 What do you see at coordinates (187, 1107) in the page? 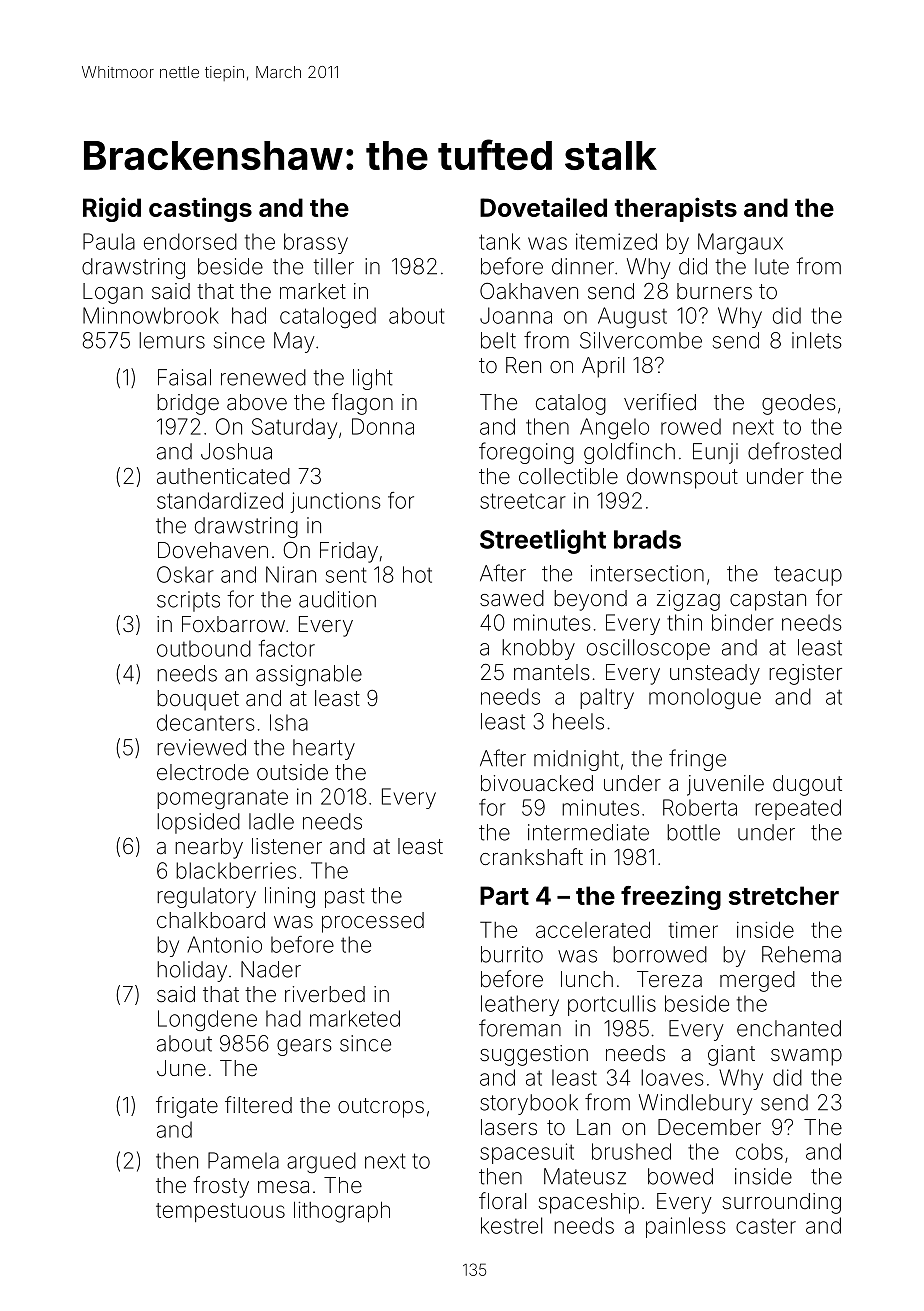
I see `frigate` at bounding box center [187, 1107].
